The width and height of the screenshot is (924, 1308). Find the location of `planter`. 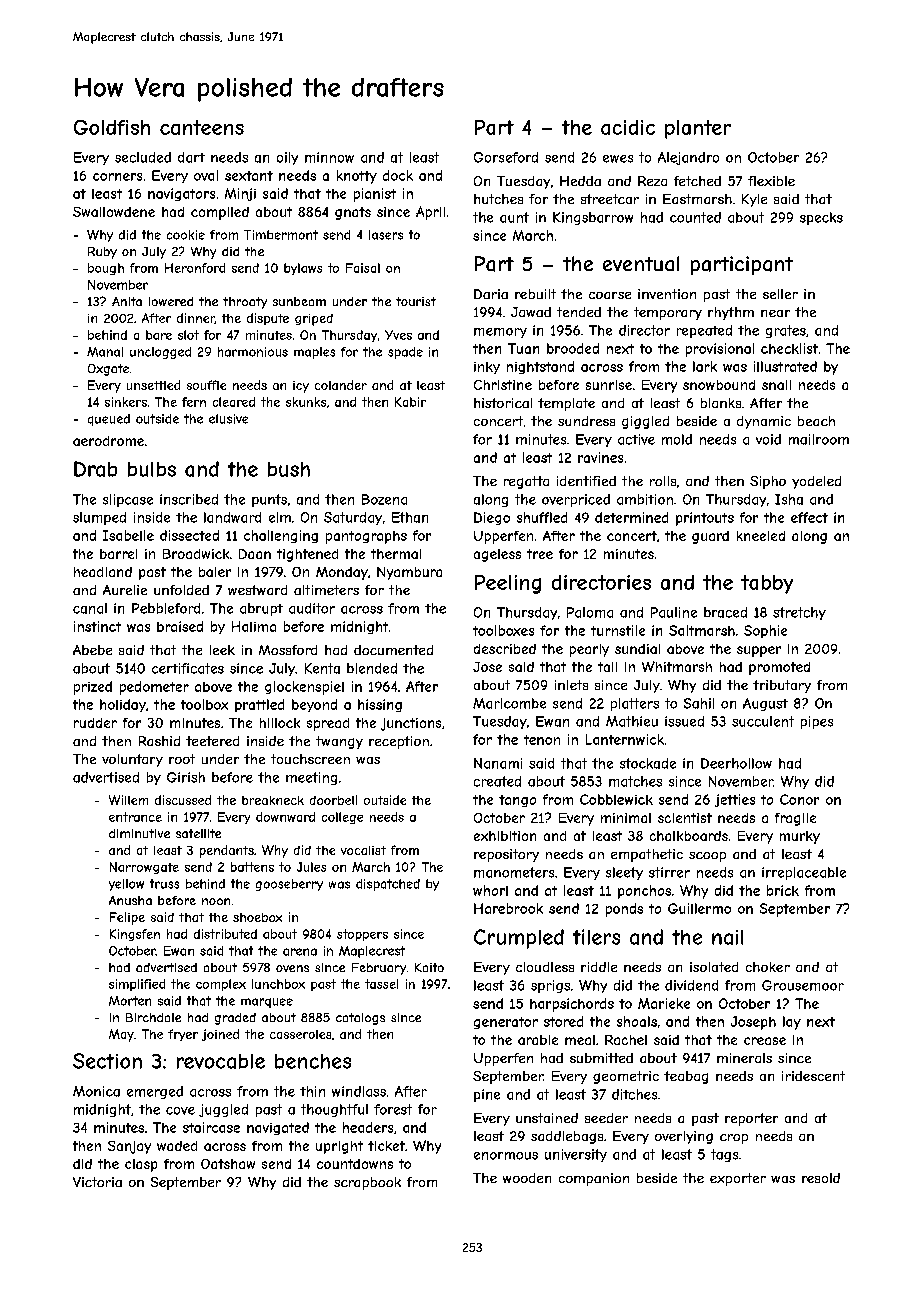

planter is located at coordinates (698, 129).
